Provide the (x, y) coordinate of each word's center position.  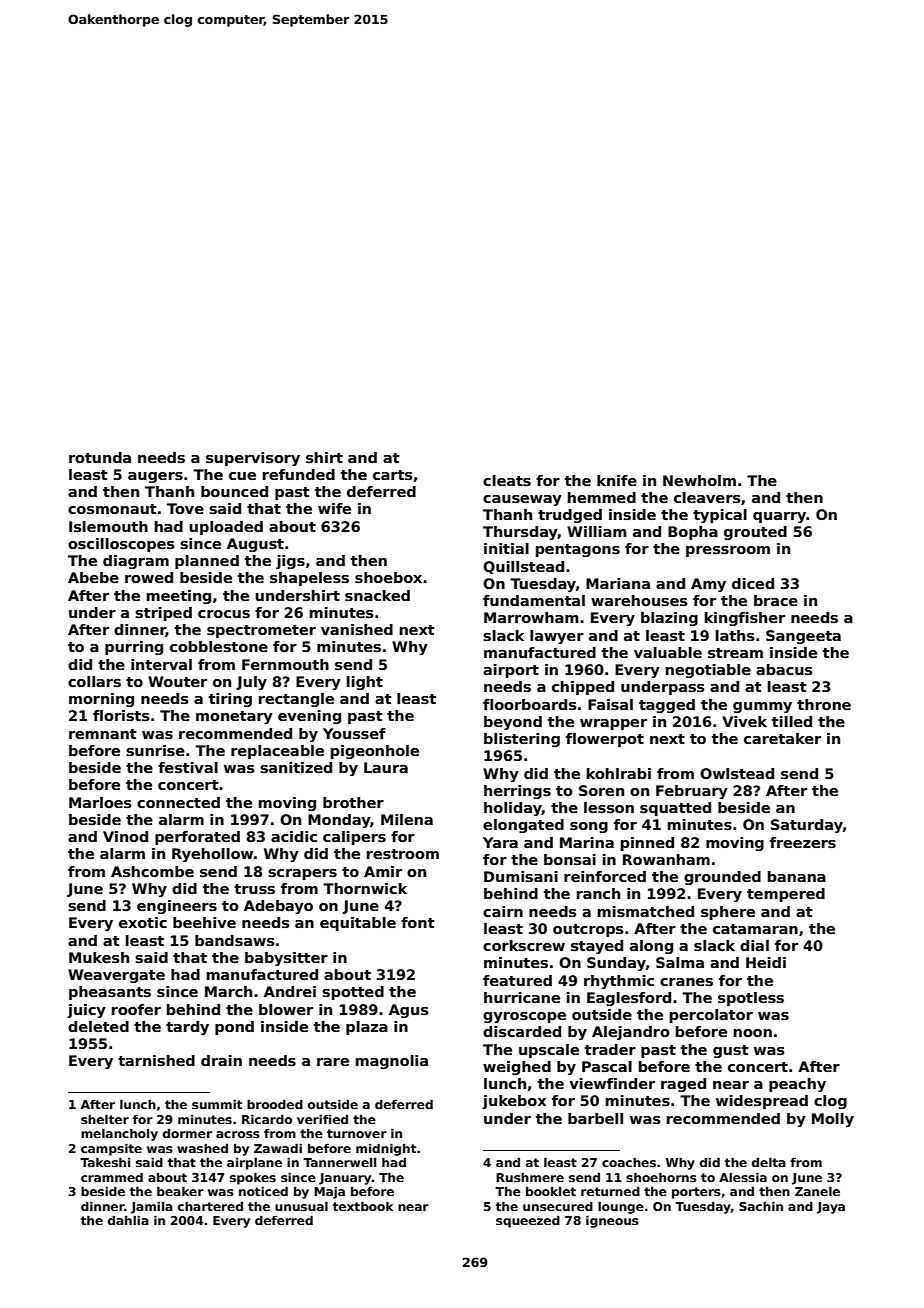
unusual (301, 1206)
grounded (722, 878)
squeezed (528, 1221)
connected (178, 802)
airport (511, 671)
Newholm (699, 480)
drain (221, 1060)
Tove (185, 508)
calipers (354, 838)
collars (94, 681)
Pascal (607, 1066)
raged (683, 1085)
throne (824, 704)
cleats (507, 480)
